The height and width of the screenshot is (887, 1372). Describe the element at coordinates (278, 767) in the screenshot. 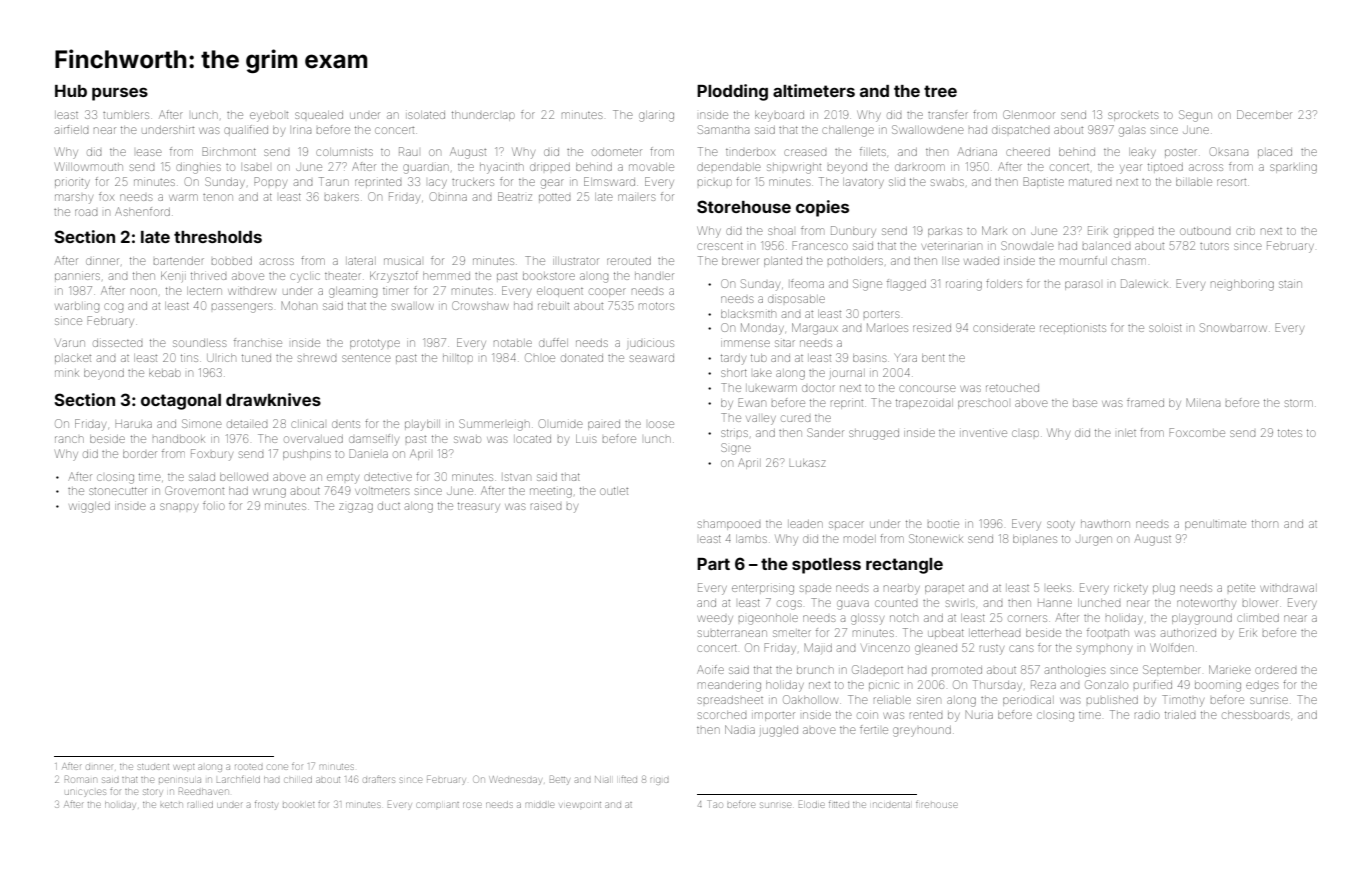

I see `cone` at that location.
